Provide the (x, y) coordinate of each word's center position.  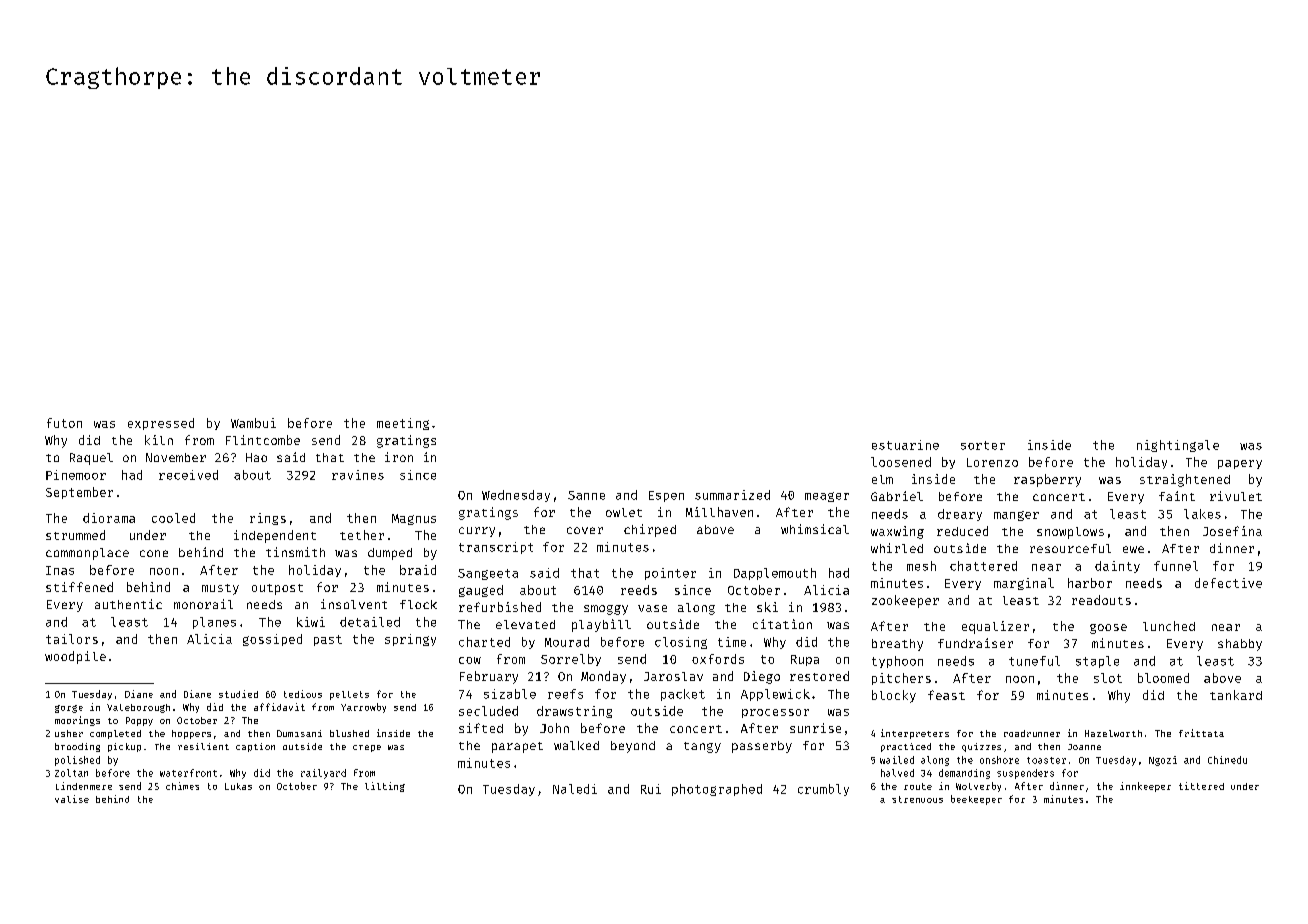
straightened (1185, 480)
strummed (75, 535)
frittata (1201, 733)
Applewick (775, 695)
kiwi (311, 622)
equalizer (995, 627)
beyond (633, 747)
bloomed (1163, 678)
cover (585, 530)
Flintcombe (263, 440)
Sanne (586, 495)
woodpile (75, 657)
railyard (323, 774)
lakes (1202, 514)
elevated (525, 624)
